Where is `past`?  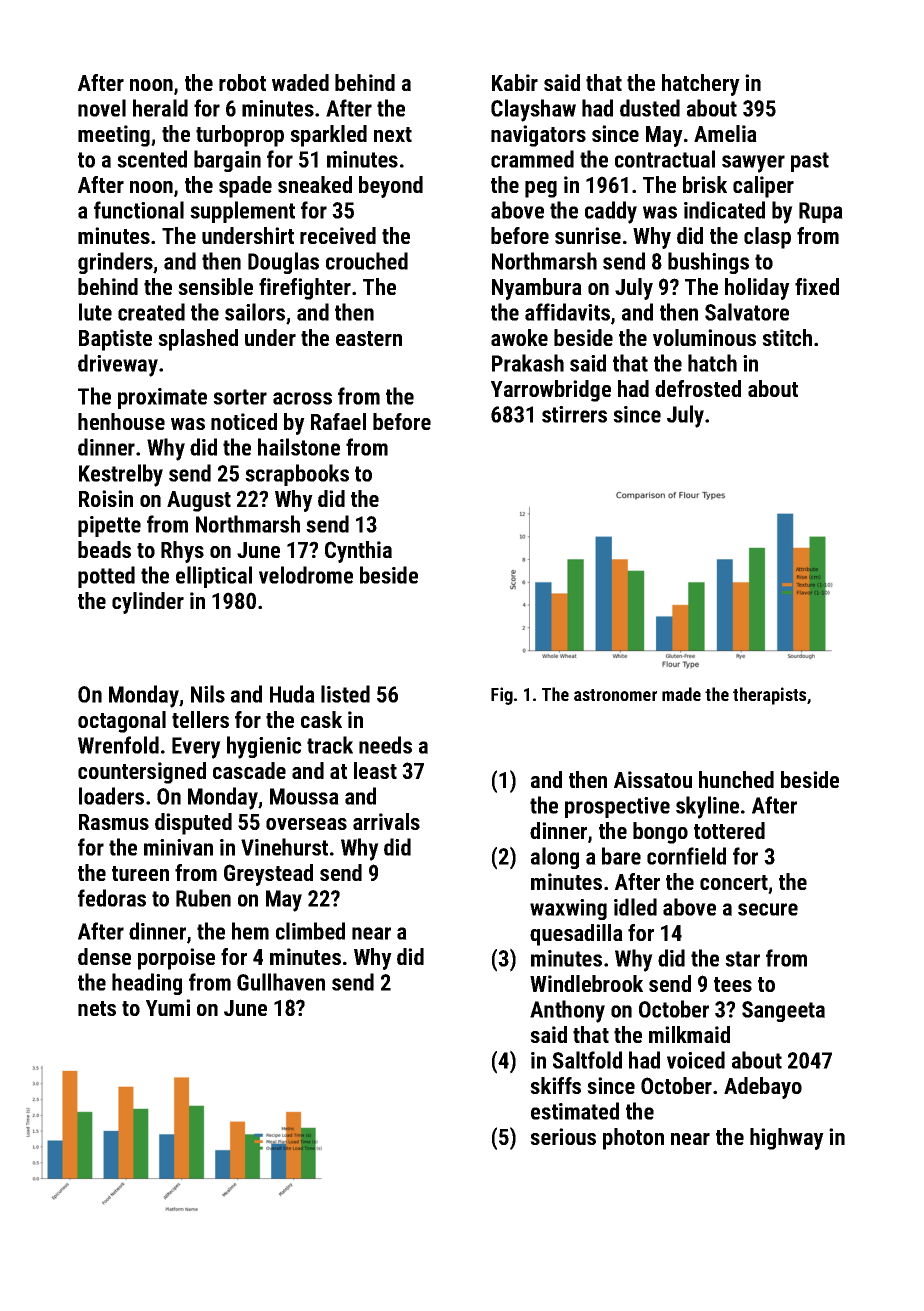
past is located at coordinates (810, 162).
